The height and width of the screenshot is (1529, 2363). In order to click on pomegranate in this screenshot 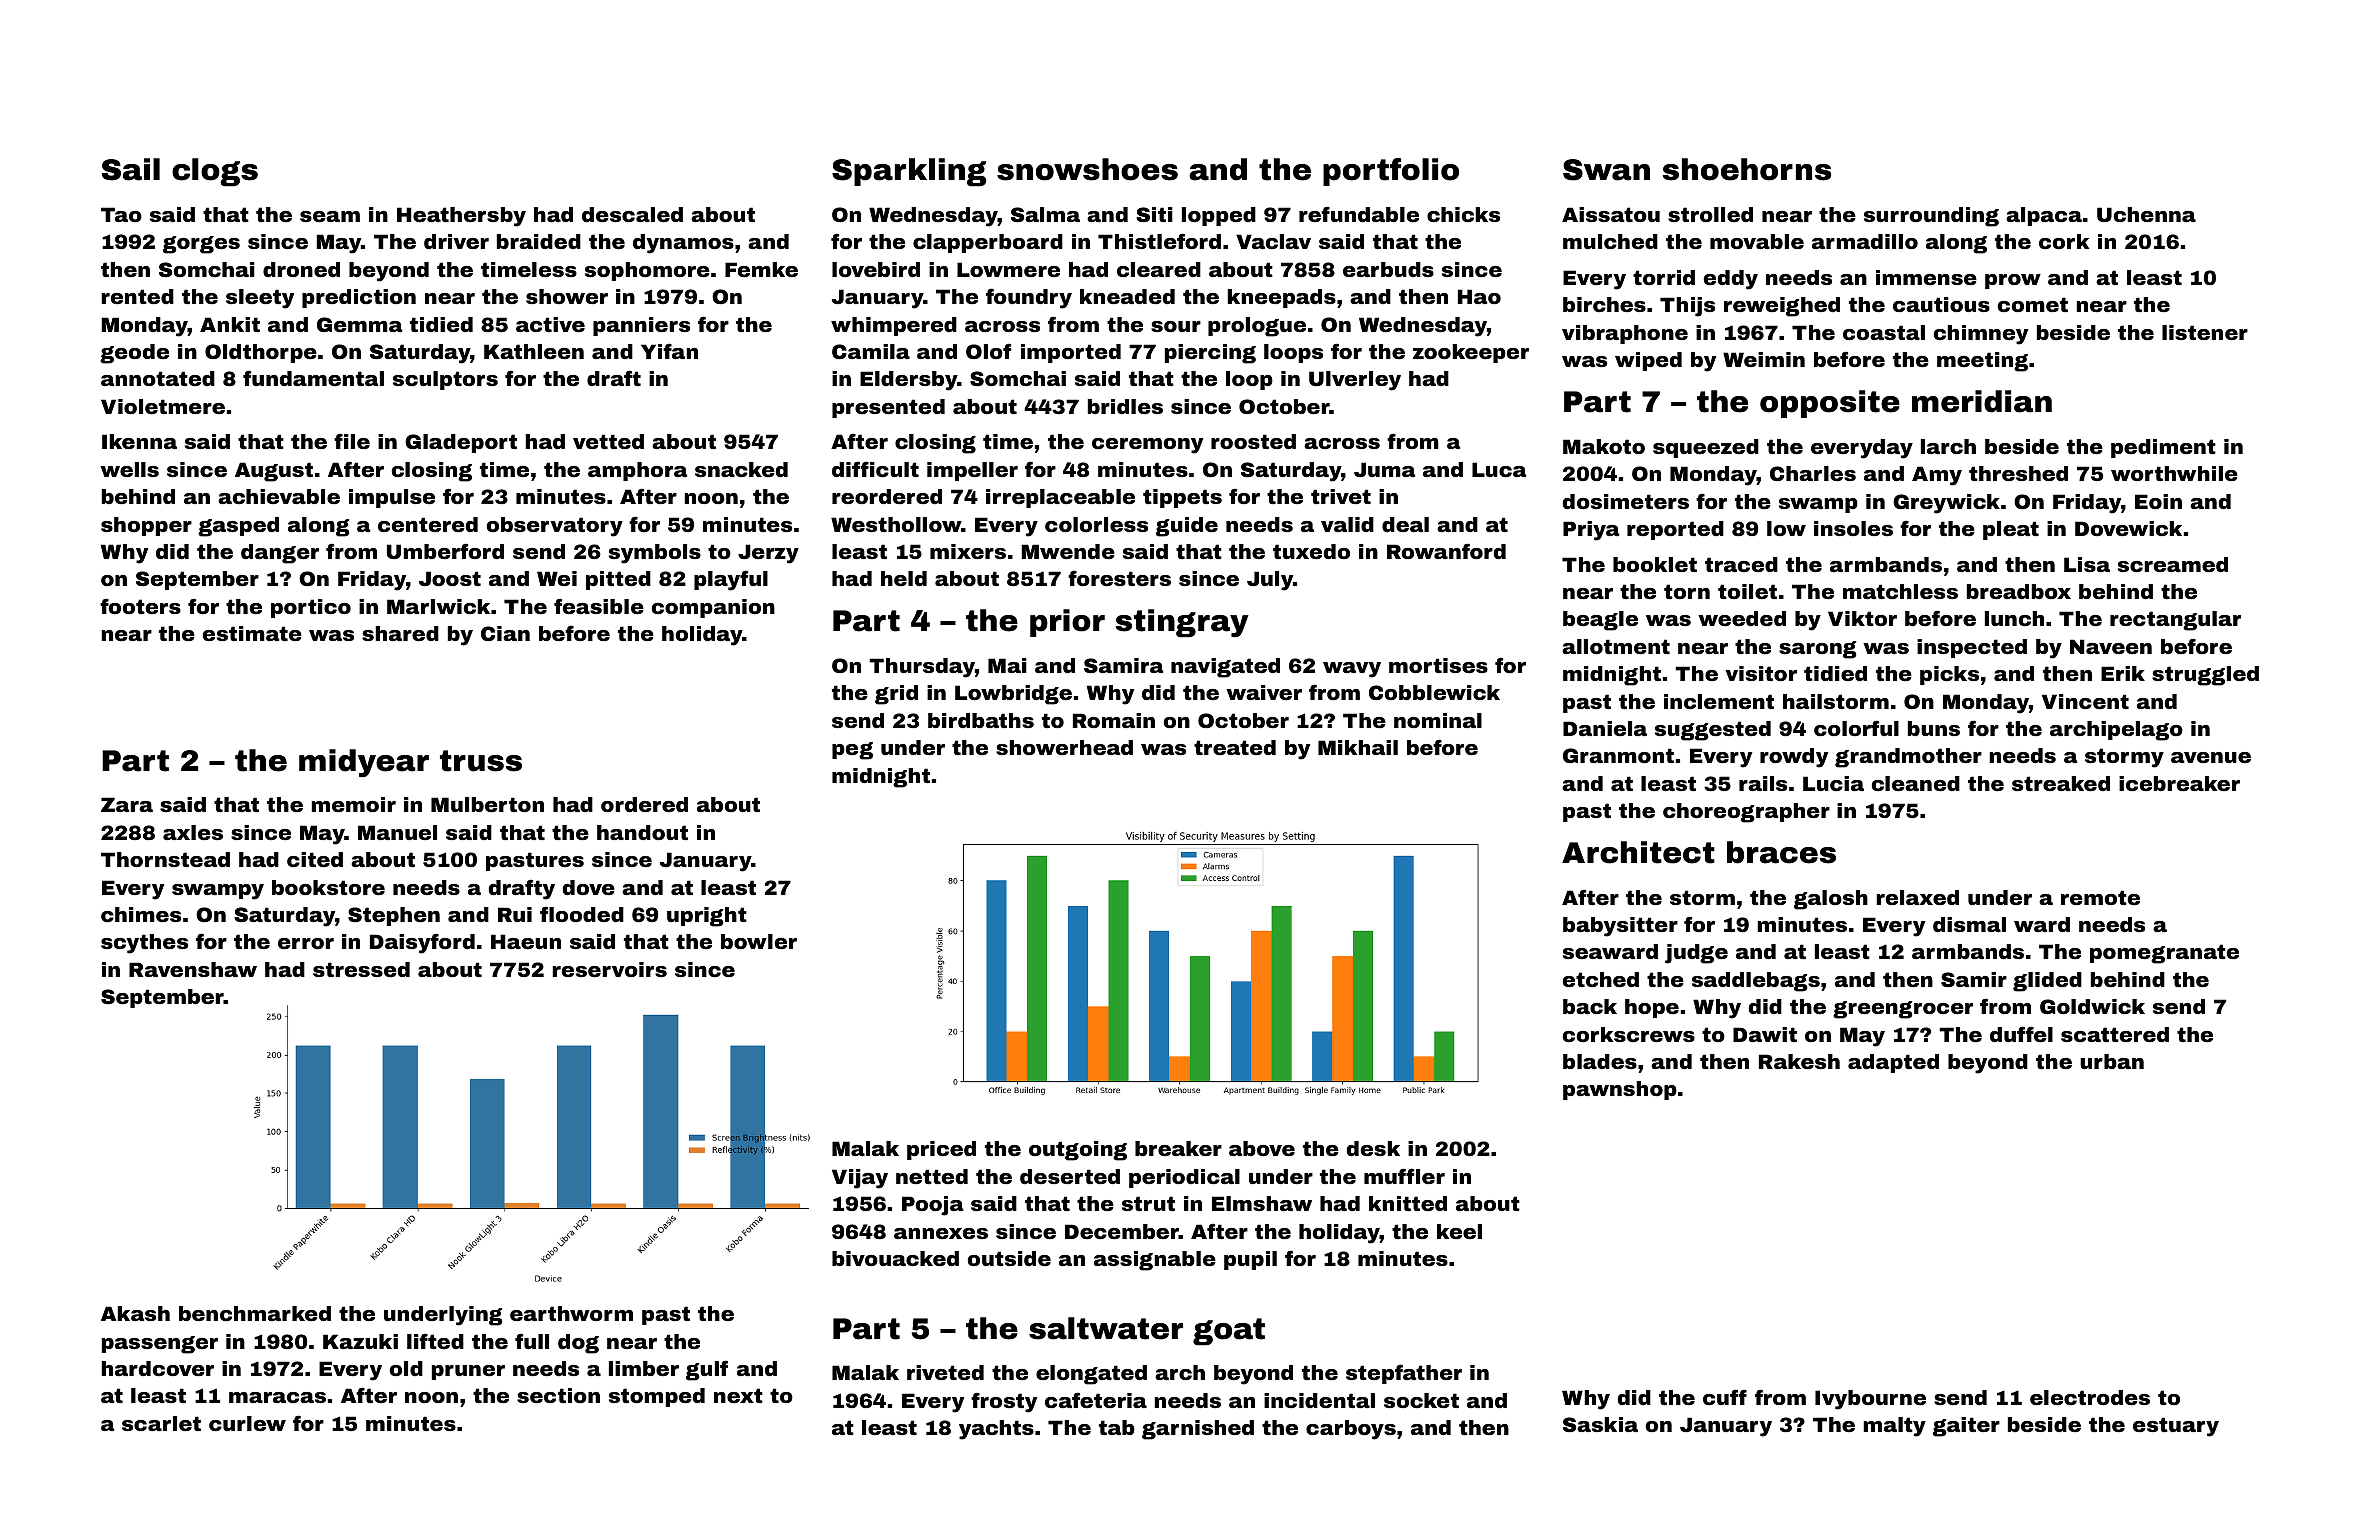, I will do `click(2164, 954)`.
